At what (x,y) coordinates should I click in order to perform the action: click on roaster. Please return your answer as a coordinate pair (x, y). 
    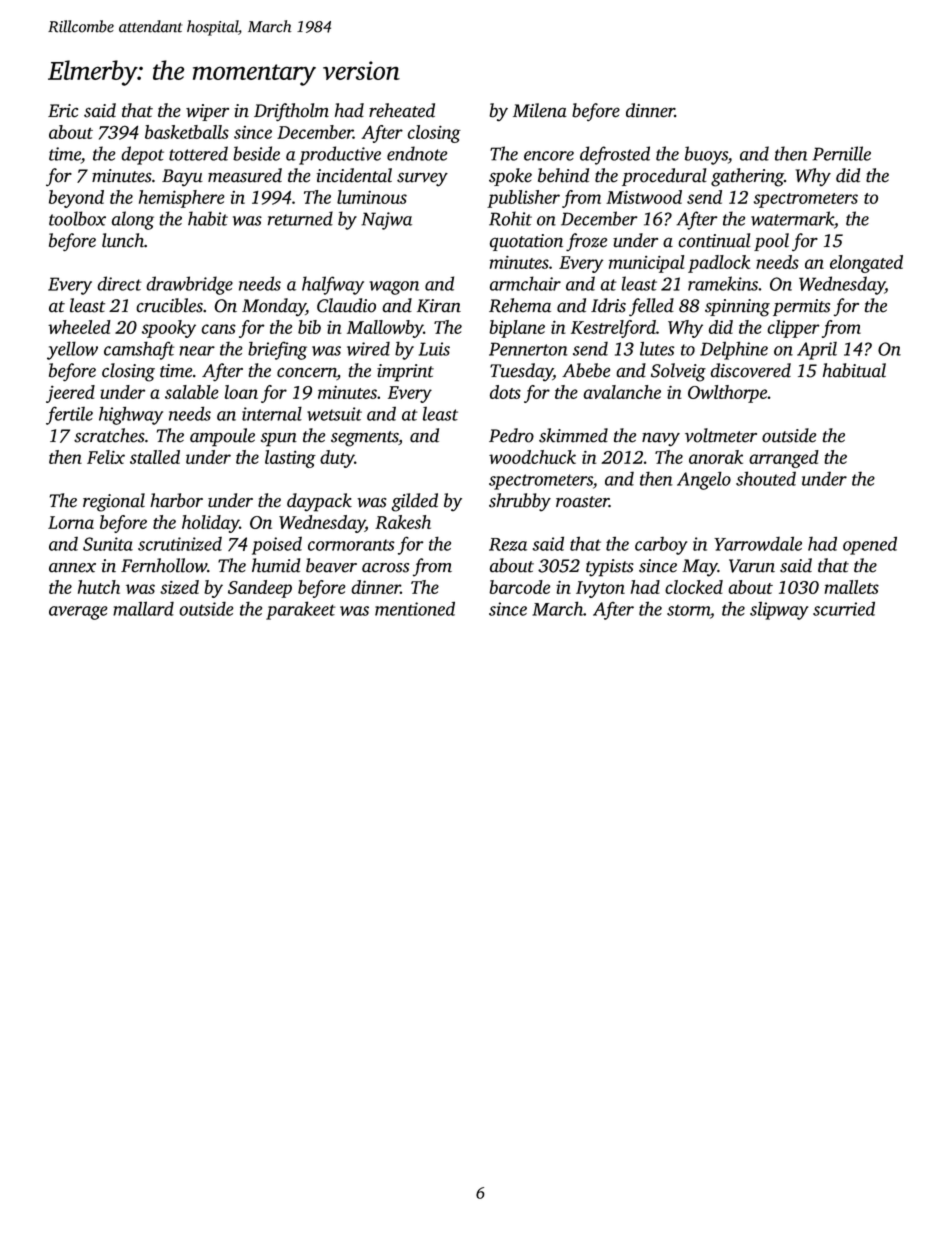
    Looking at the image, I should click on (582, 502).
